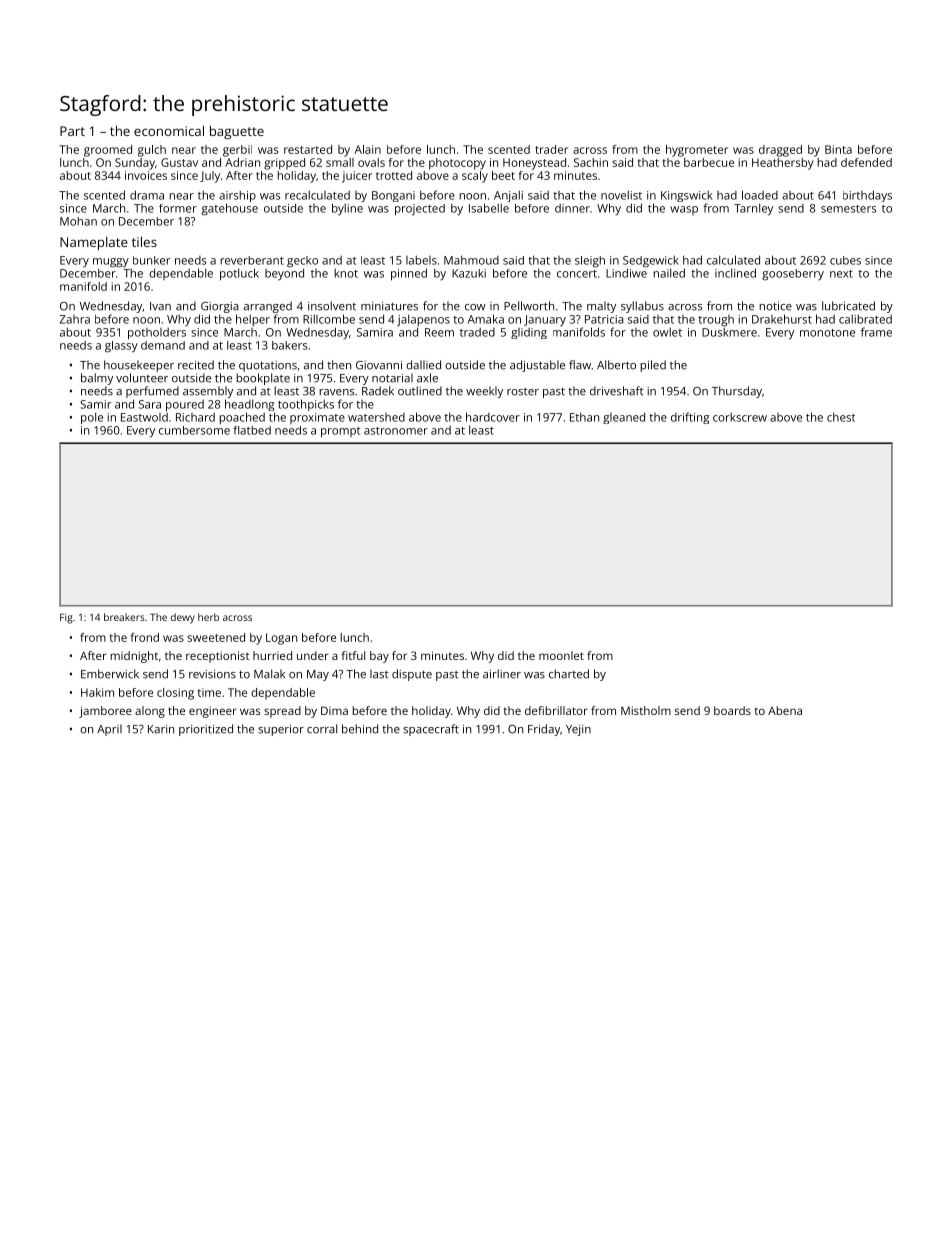 This screenshot has height=1233, width=952. I want to click on receptionist, so click(218, 657).
